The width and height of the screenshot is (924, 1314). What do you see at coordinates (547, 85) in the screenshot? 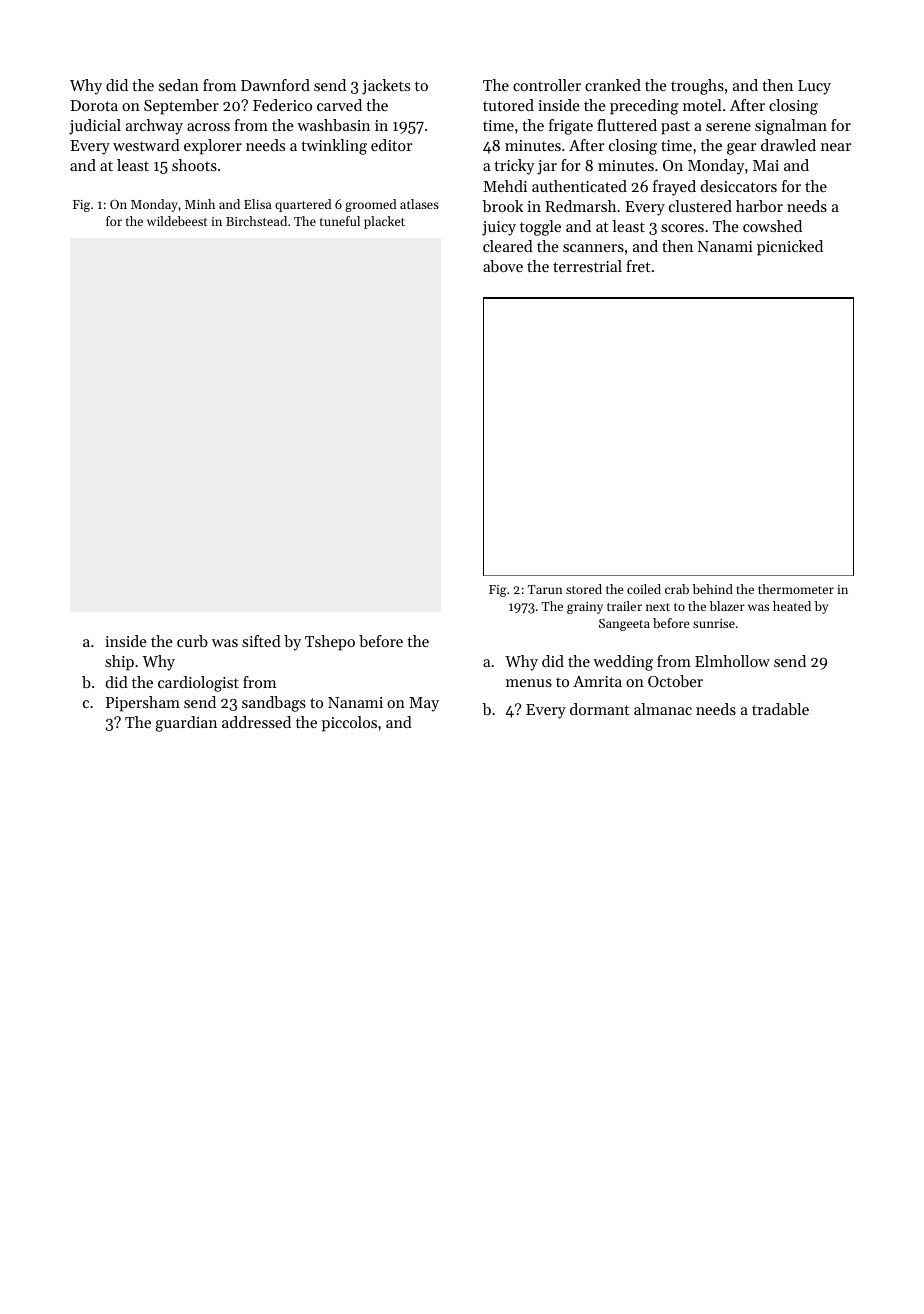
I see `controller` at bounding box center [547, 85].
